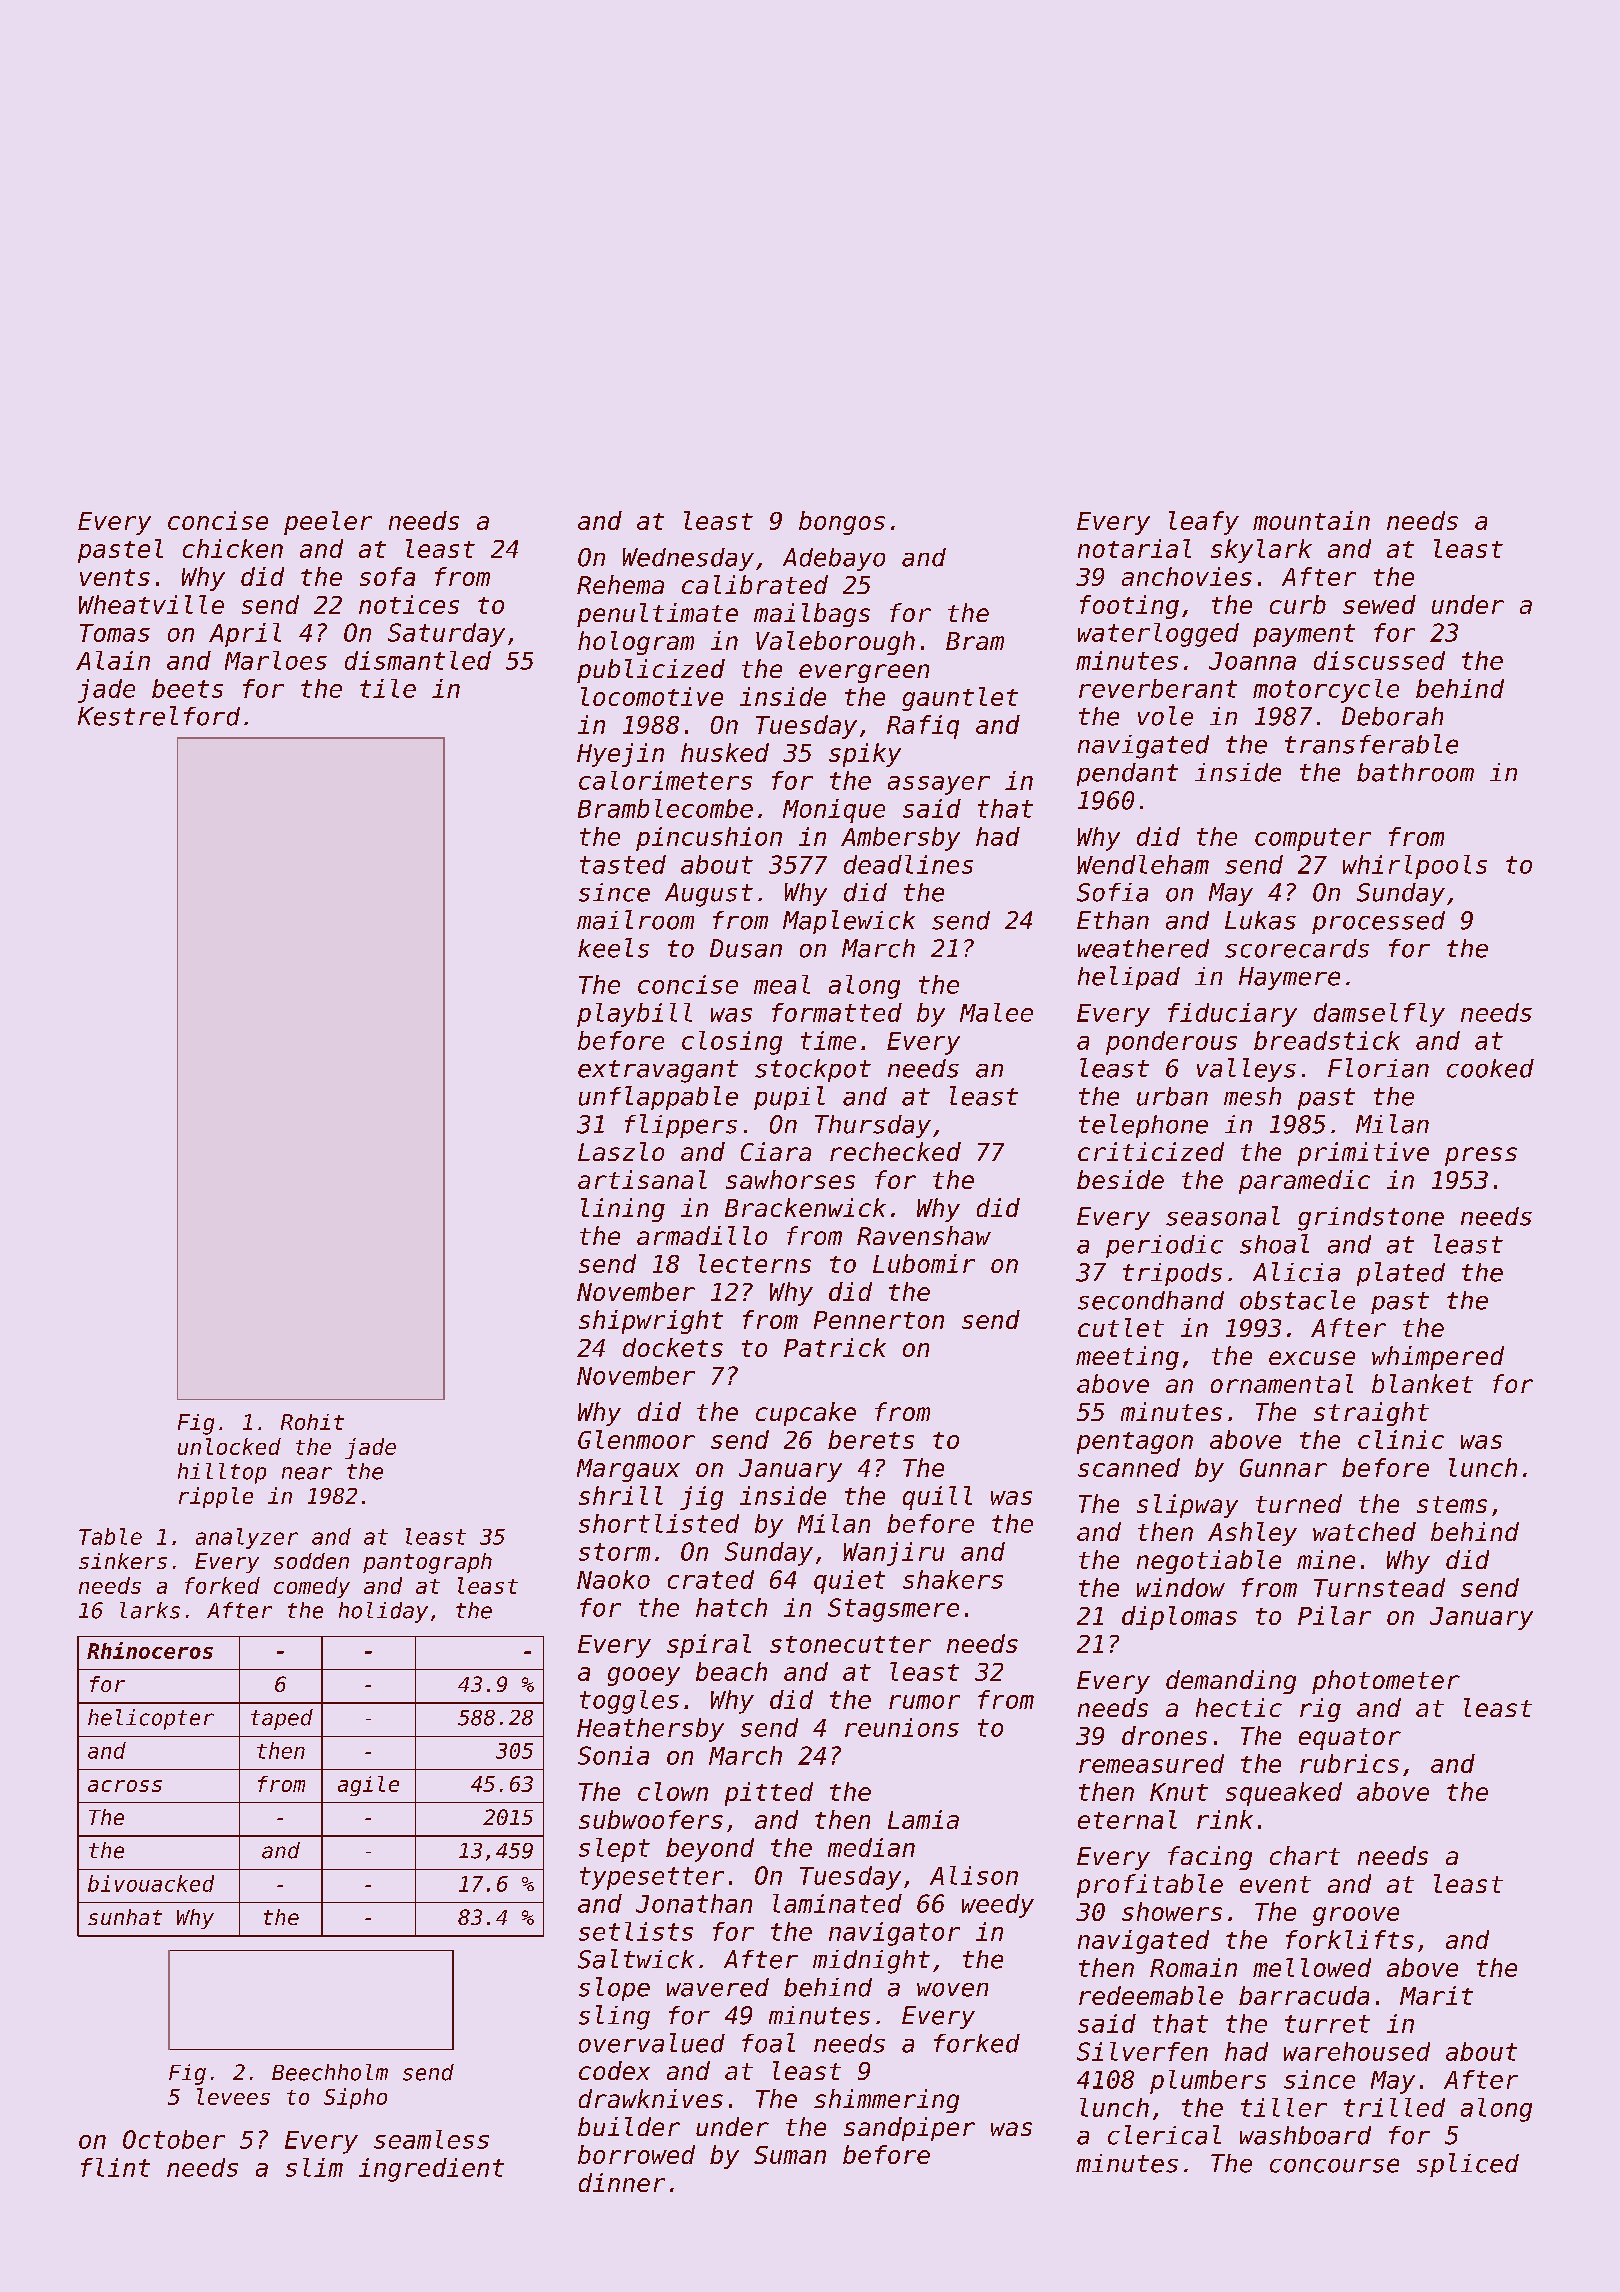 The image size is (1620, 2292). What do you see at coordinates (368, 1786) in the screenshot?
I see `agile` at bounding box center [368, 1786].
